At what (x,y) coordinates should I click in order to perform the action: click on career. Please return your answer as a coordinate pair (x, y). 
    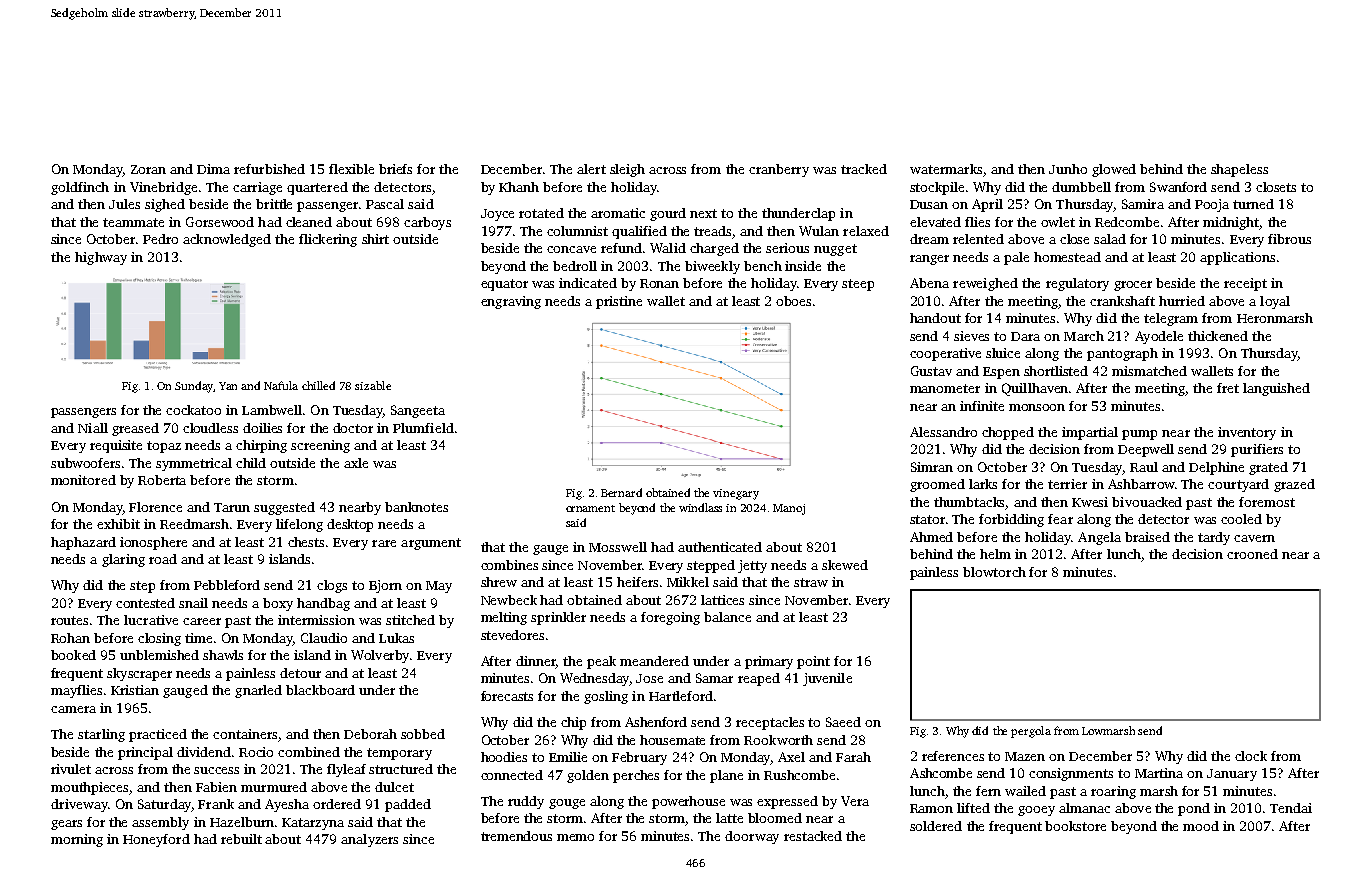
    Looking at the image, I should click on (202, 621).
